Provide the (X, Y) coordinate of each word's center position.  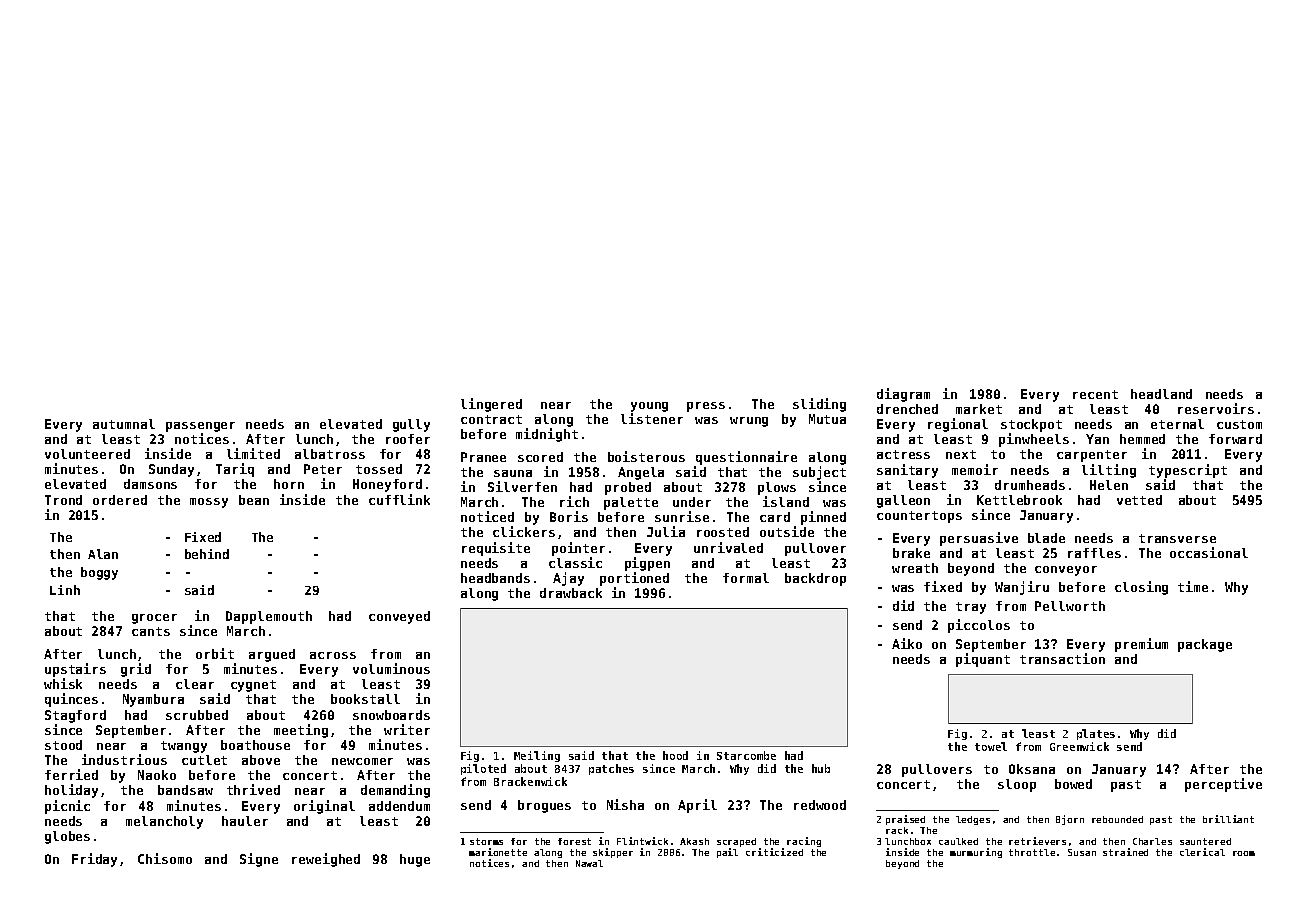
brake (911, 553)
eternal (1177, 424)
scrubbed (197, 715)
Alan (103, 554)
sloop (1017, 785)
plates (1096, 734)
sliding (819, 405)
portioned (634, 579)
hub (821, 768)
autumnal (124, 424)
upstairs (75, 670)
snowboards (391, 715)
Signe (259, 860)
